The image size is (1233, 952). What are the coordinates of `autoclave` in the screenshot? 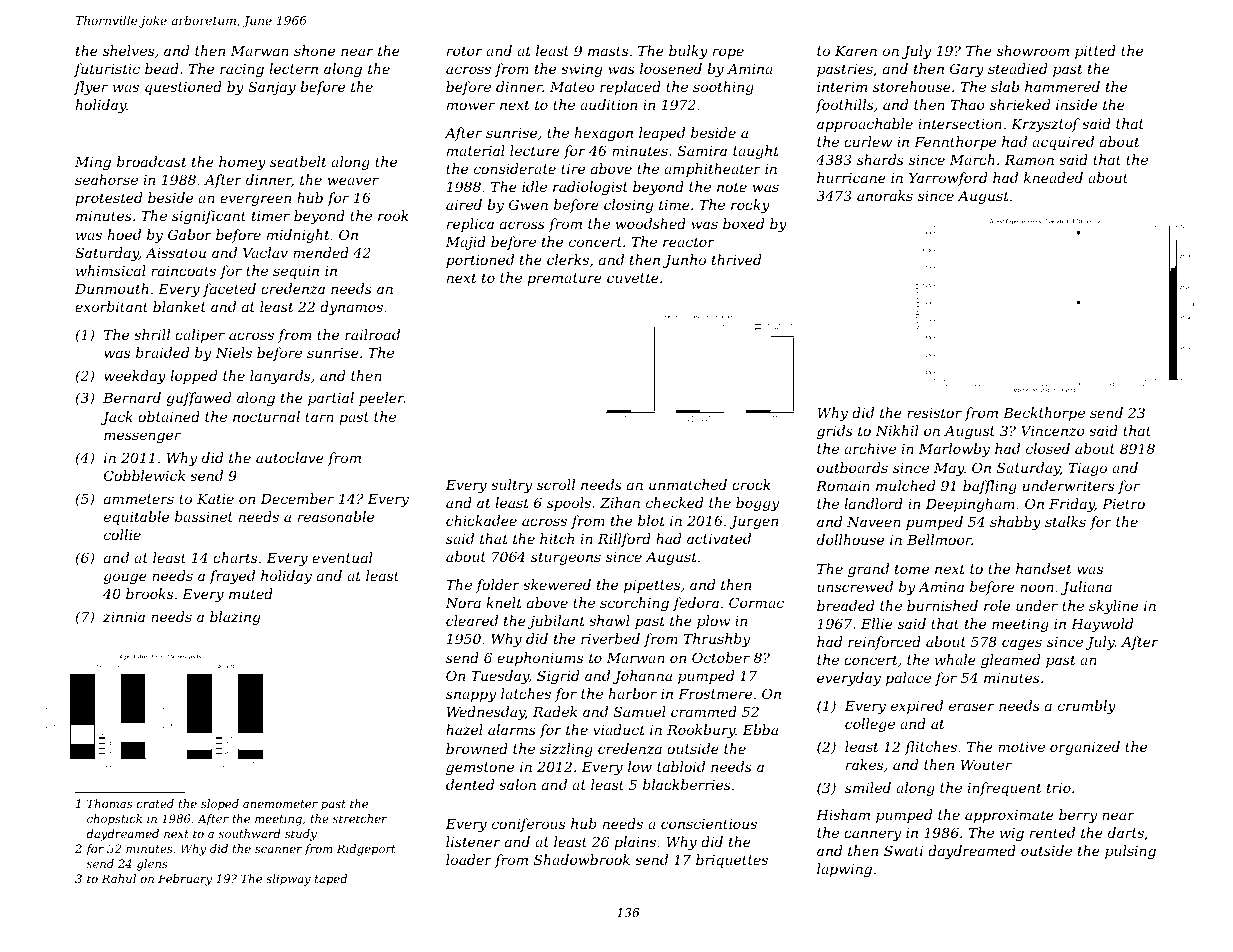 It's located at (290, 457).
